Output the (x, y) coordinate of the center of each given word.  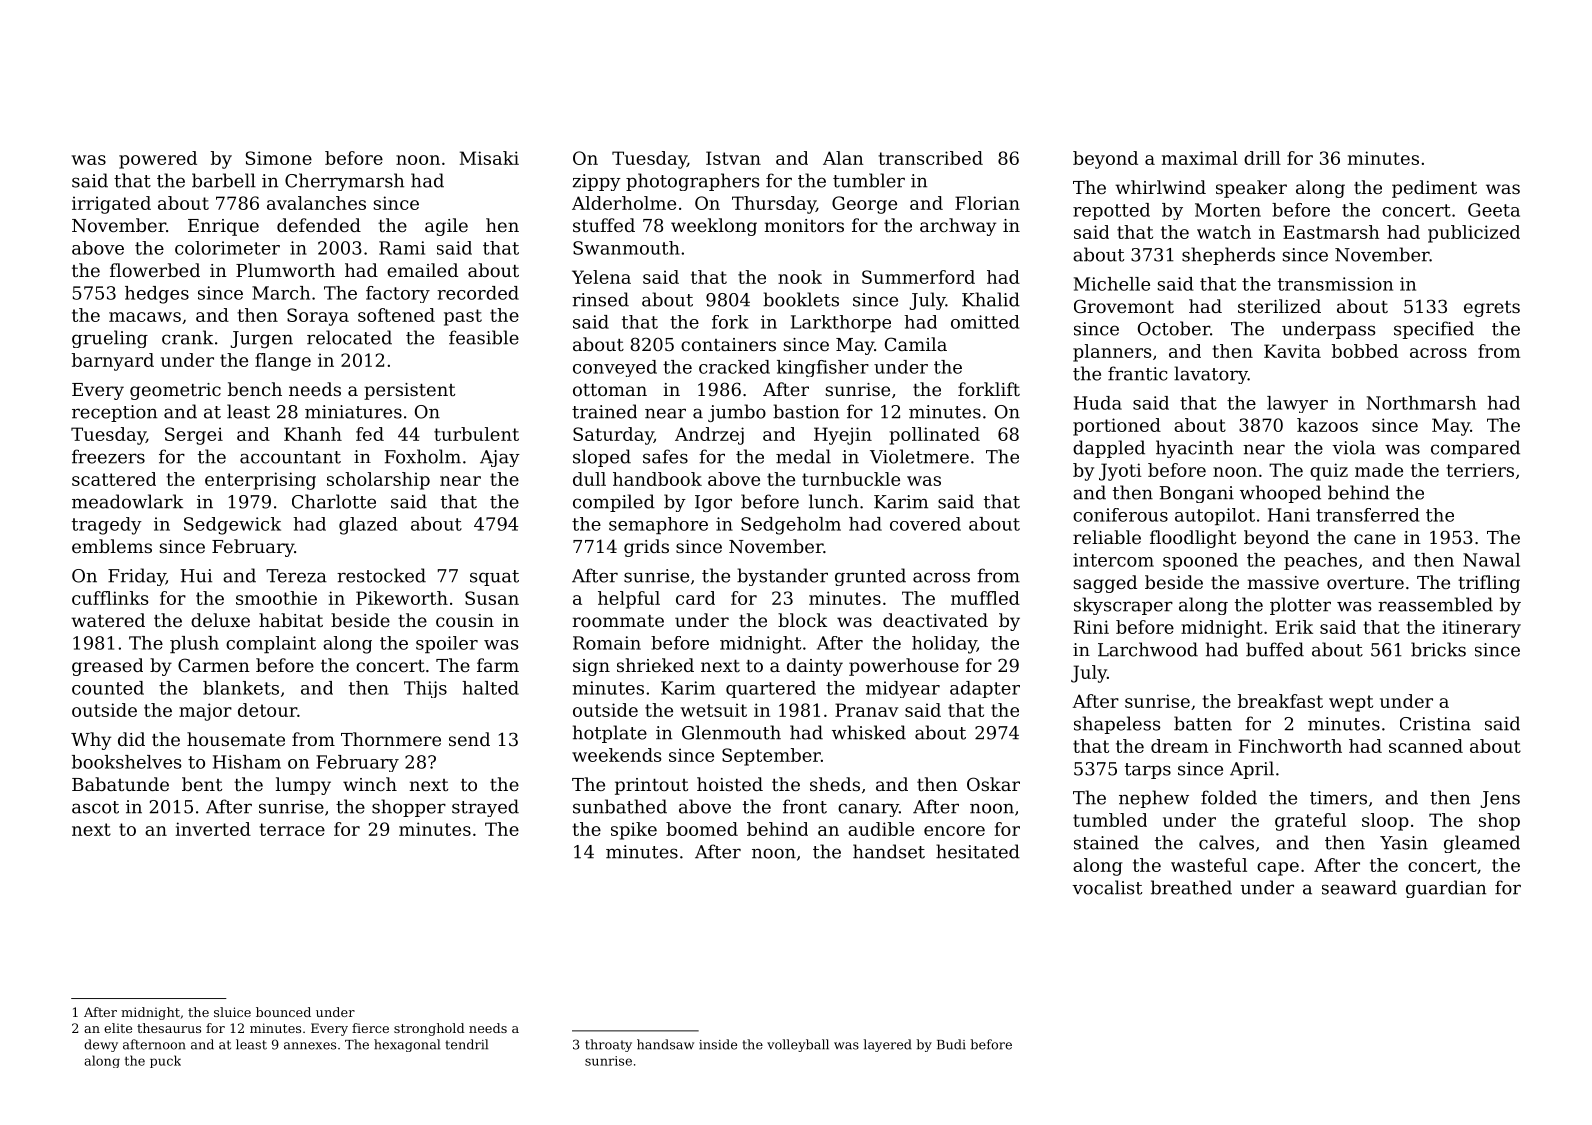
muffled (985, 598)
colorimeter (227, 248)
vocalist (1107, 887)
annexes (310, 1046)
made (1379, 470)
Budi (951, 1044)
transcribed (930, 158)
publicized (1474, 234)
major (205, 712)
